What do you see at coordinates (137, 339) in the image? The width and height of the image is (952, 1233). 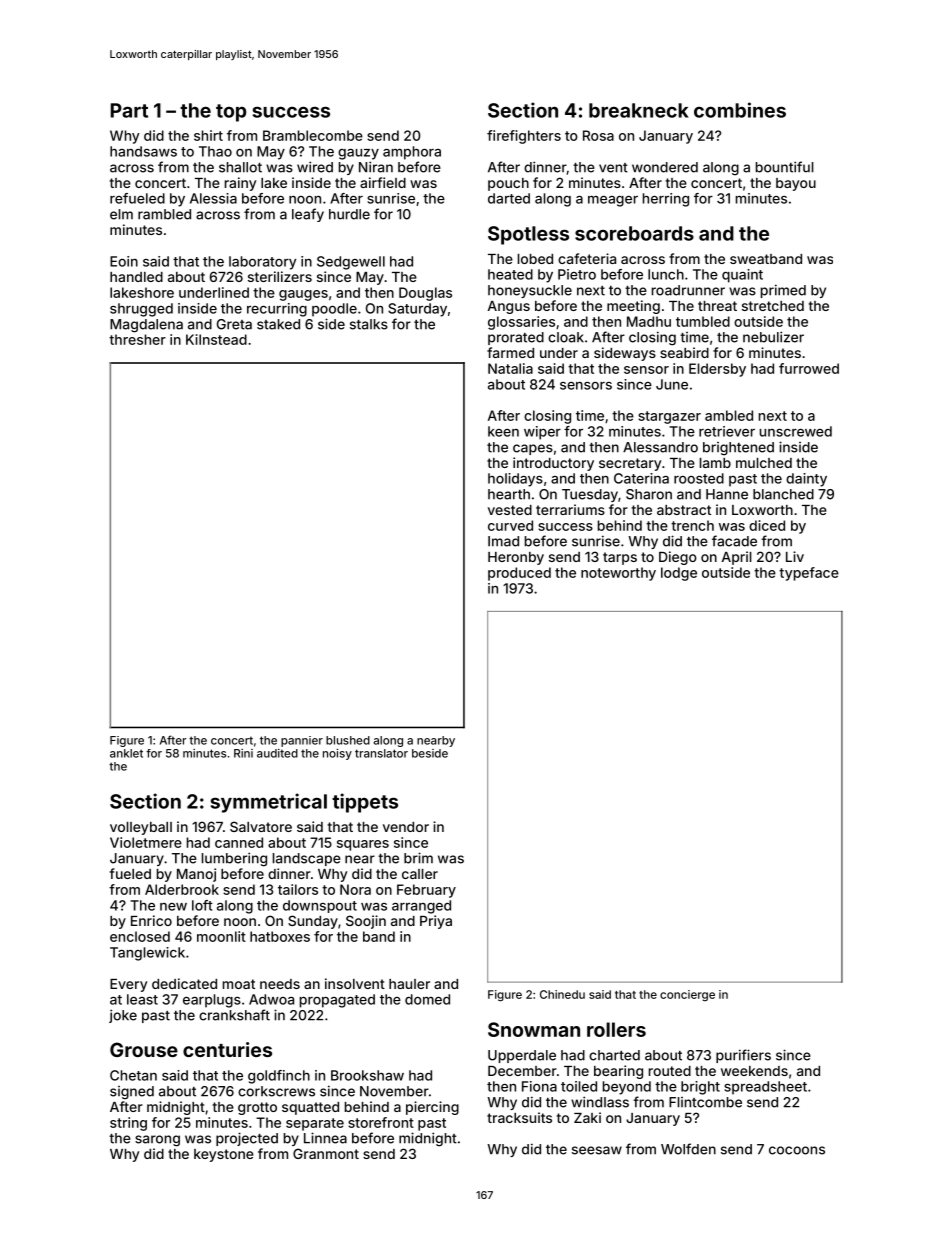 I see `thresher` at bounding box center [137, 339].
